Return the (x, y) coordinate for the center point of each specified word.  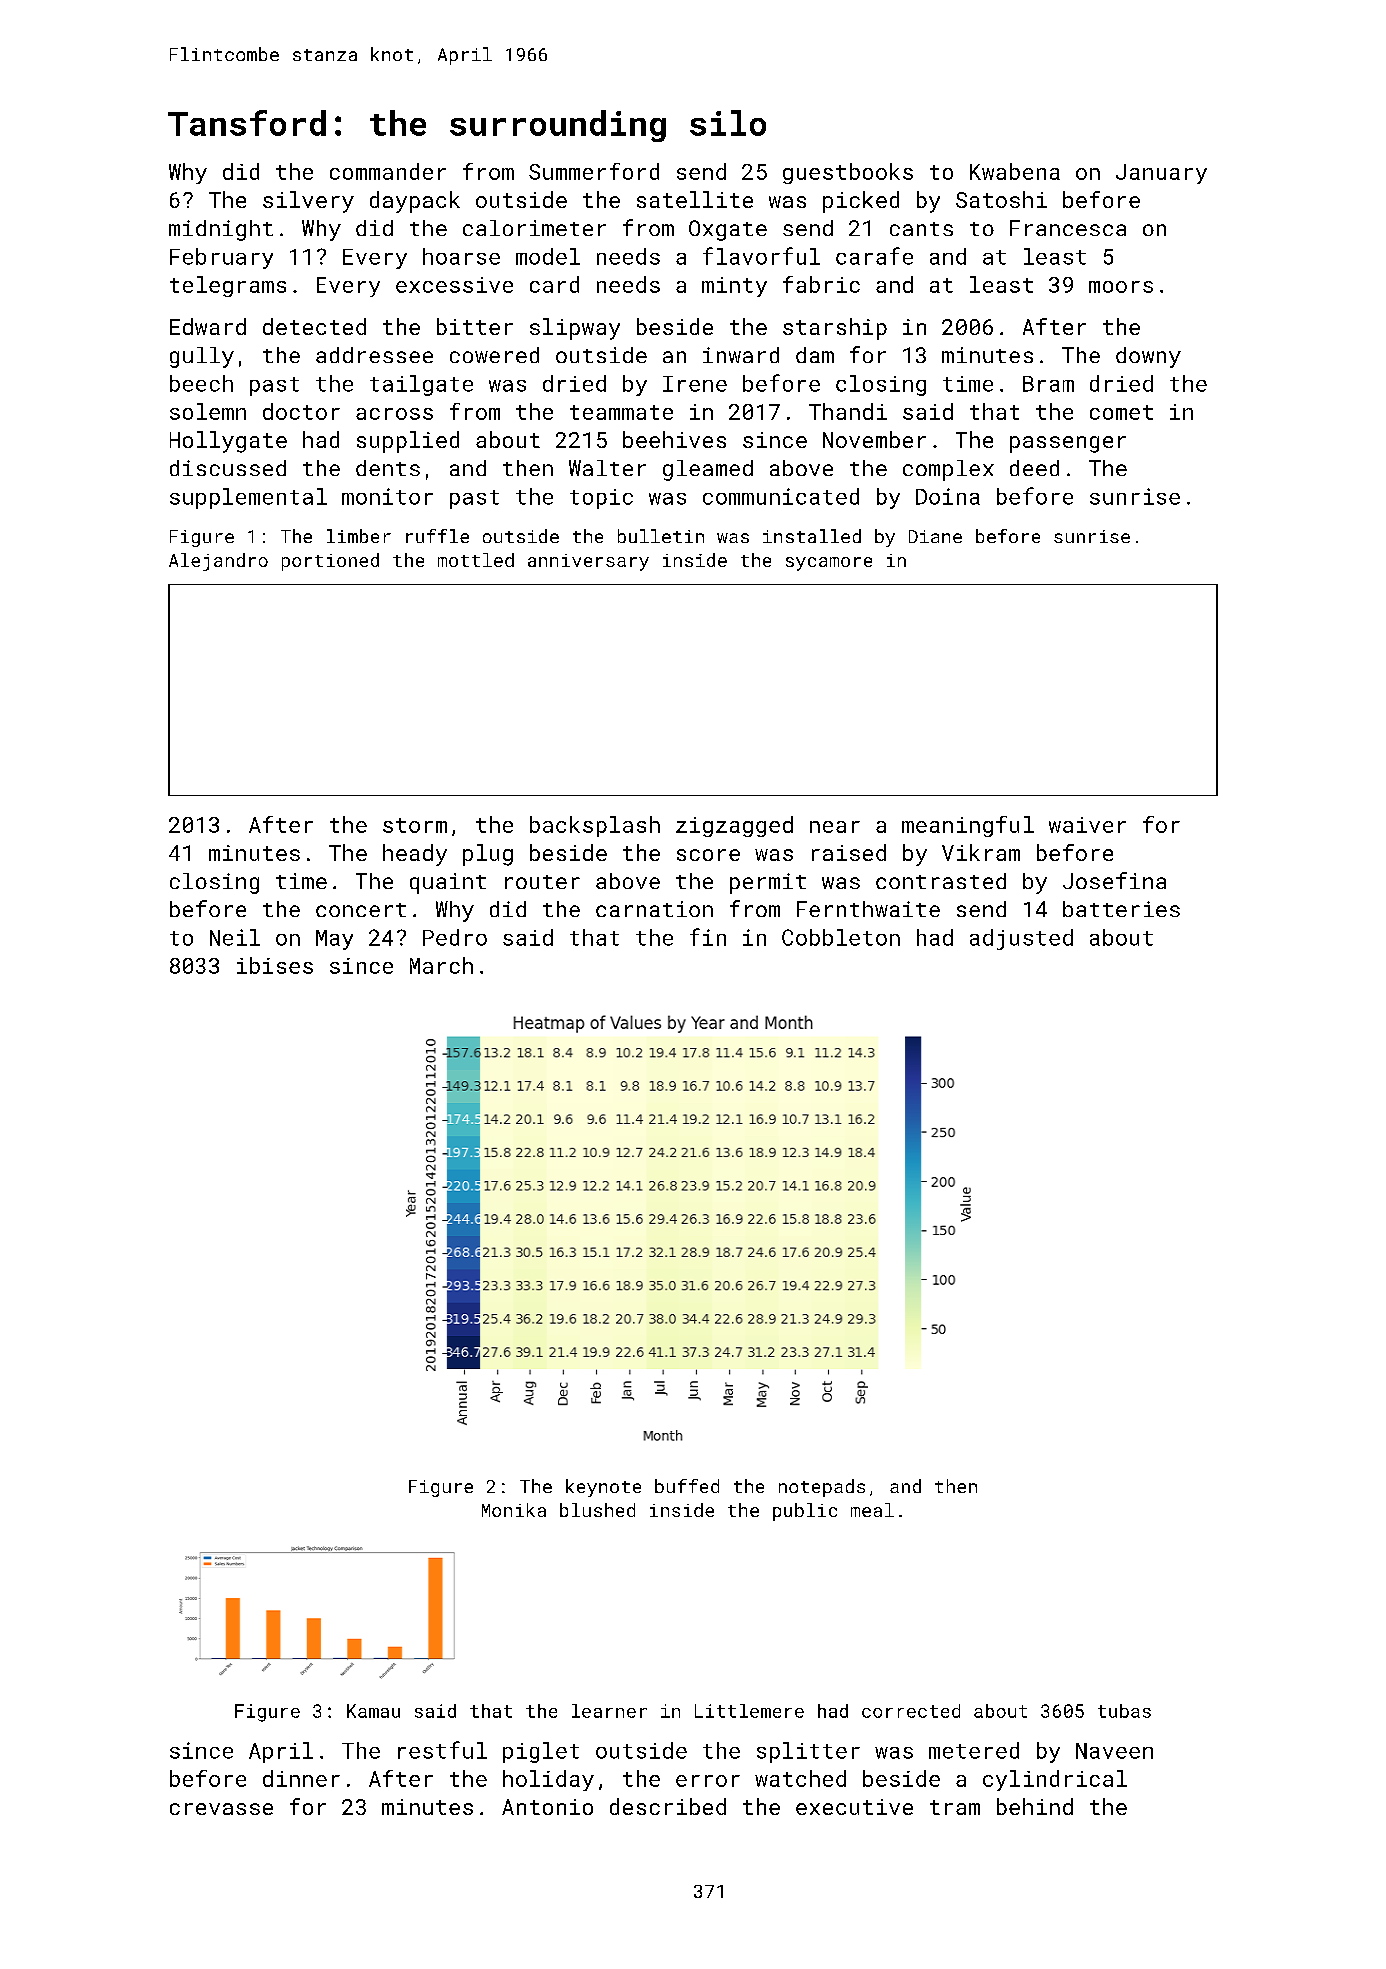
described (668, 1806)
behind (1035, 1806)
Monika (514, 1510)
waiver (1087, 825)
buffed (687, 1486)
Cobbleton (841, 937)
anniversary (588, 562)
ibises (275, 965)
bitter (475, 326)
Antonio (547, 1807)
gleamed (708, 470)
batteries (1121, 909)
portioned (330, 562)
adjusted (1021, 939)
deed (1034, 468)
